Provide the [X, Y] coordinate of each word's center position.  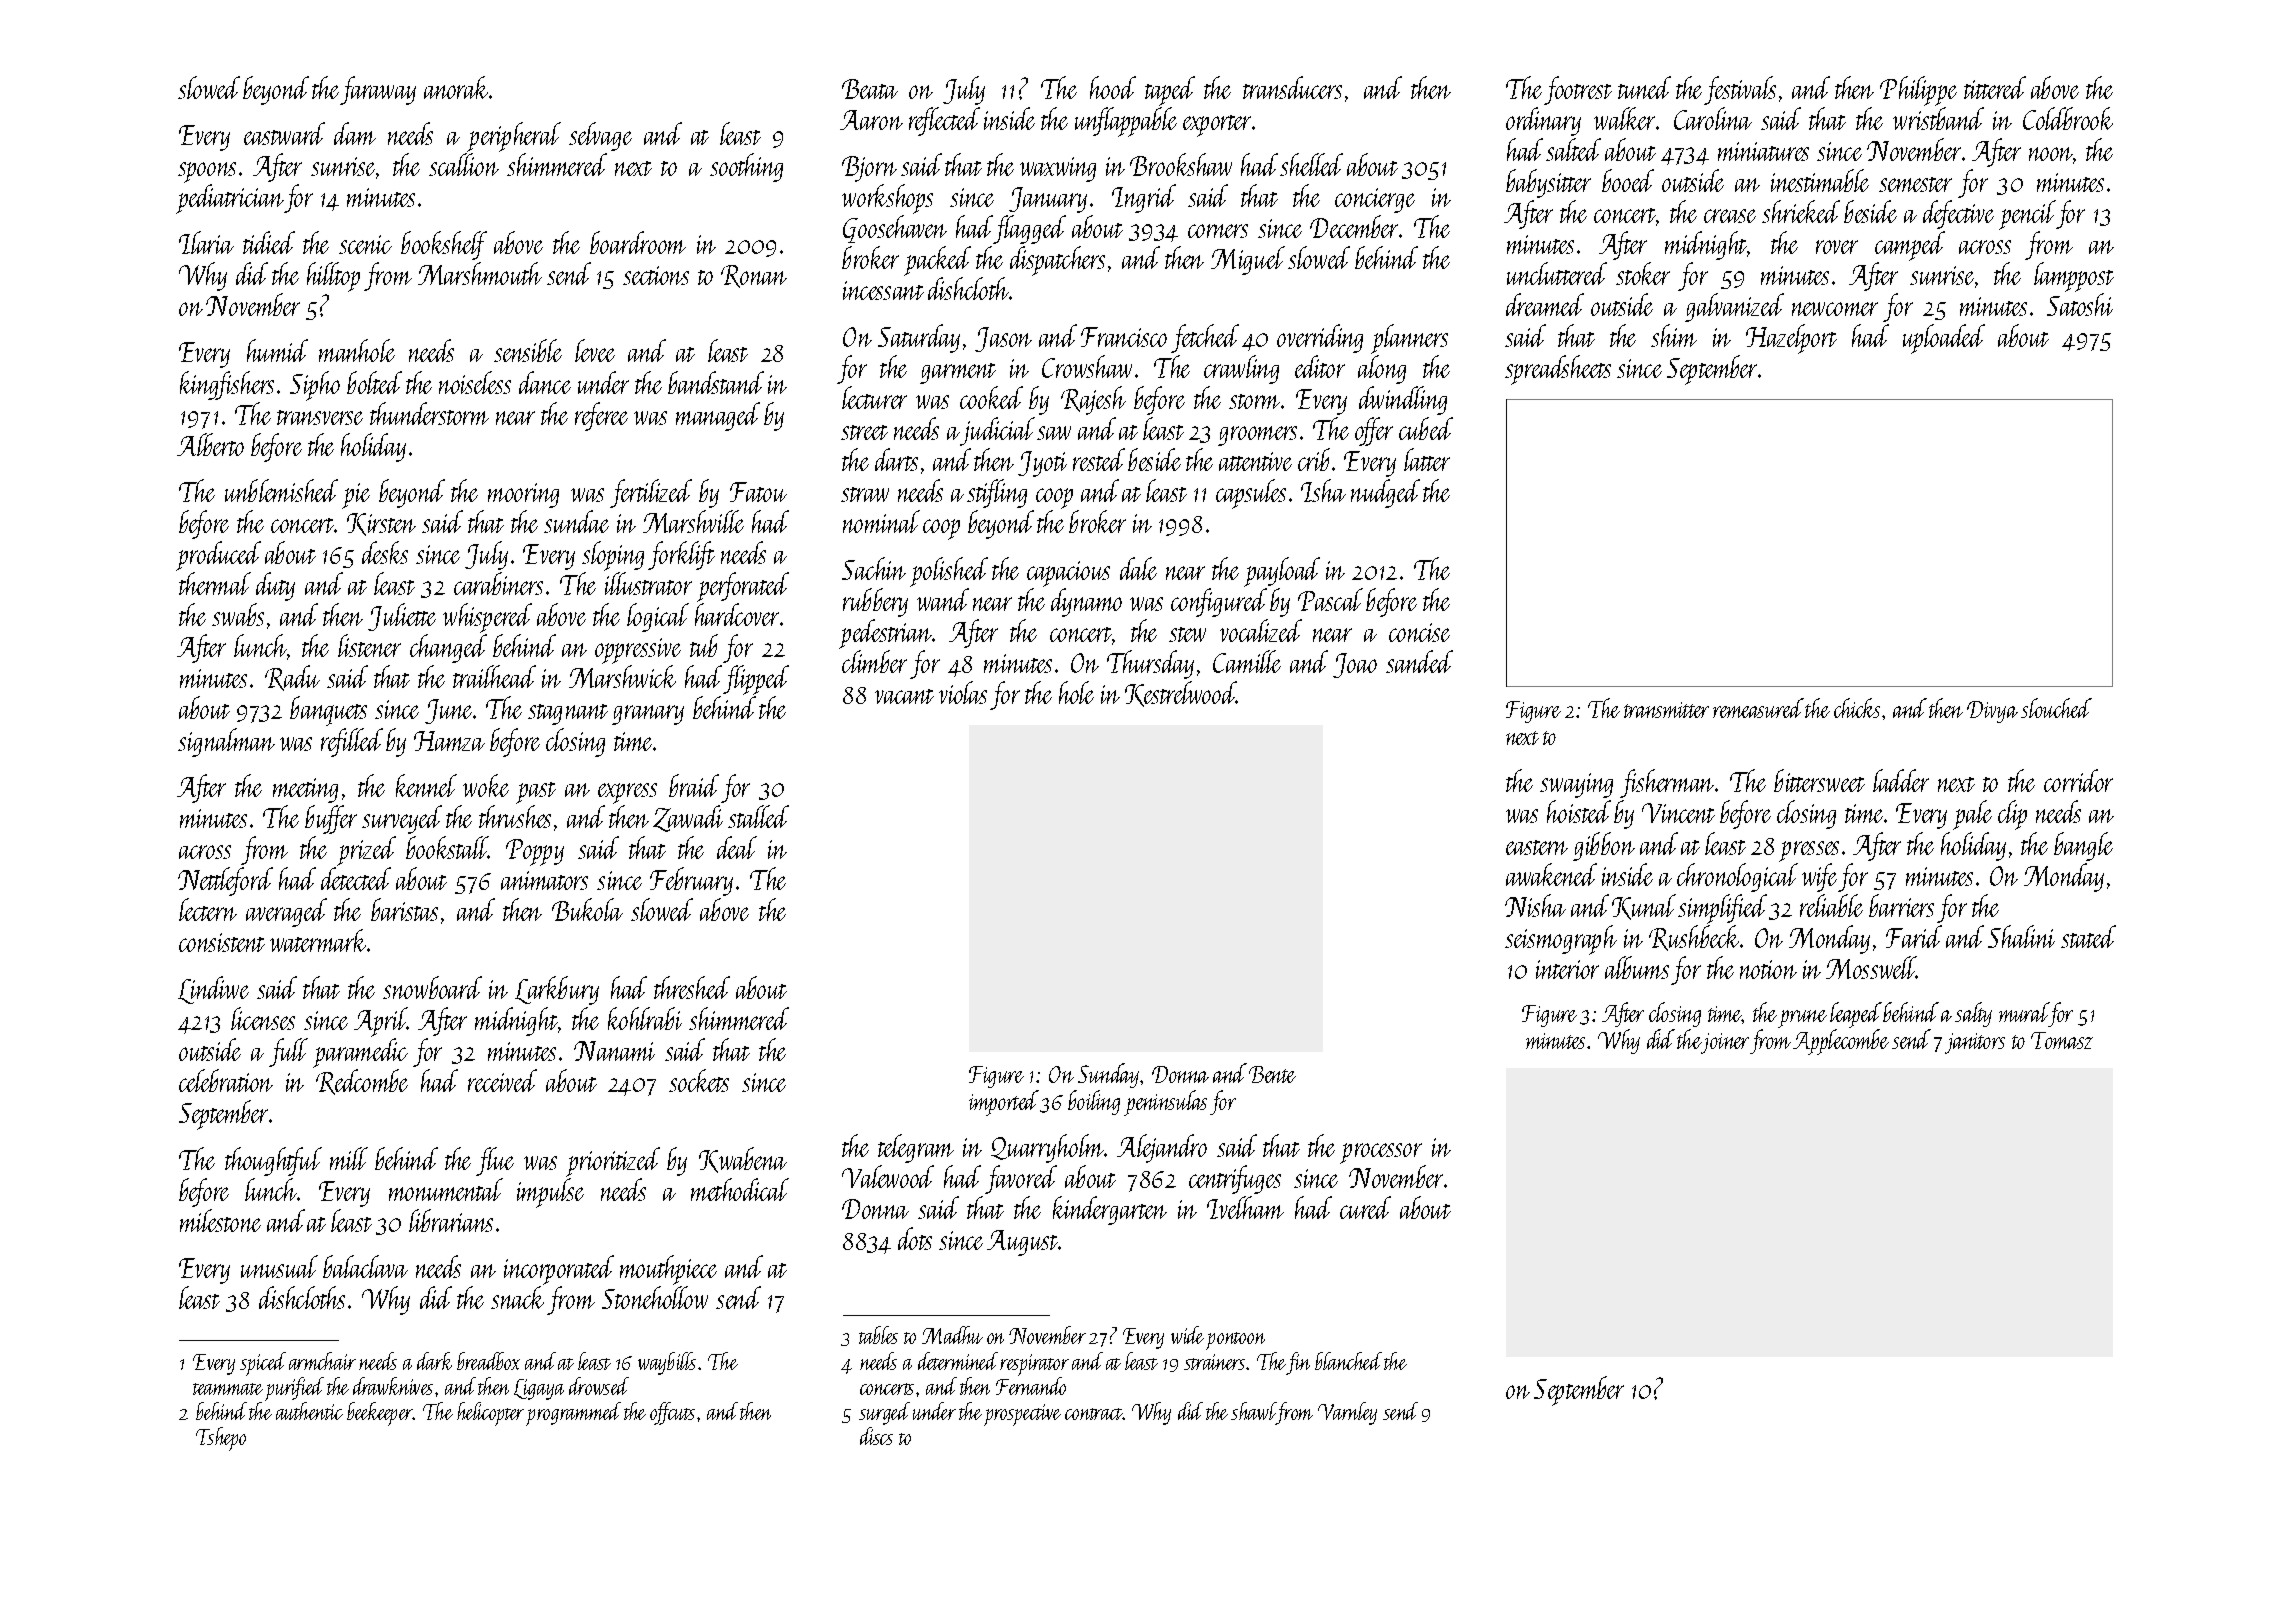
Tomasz [2062, 1040]
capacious [1068, 574]
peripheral [514, 137]
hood [1113, 87]
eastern [1537, 847]
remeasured [1758, 708]
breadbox [488, 1361]
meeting [305, 790]
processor [1381, 1153]
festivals [1740, 90]
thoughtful [273, 1161]
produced [218, 556]
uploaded [1944, 339]
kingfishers [227, 385]
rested [1099, 459]
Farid [1914, 936]
